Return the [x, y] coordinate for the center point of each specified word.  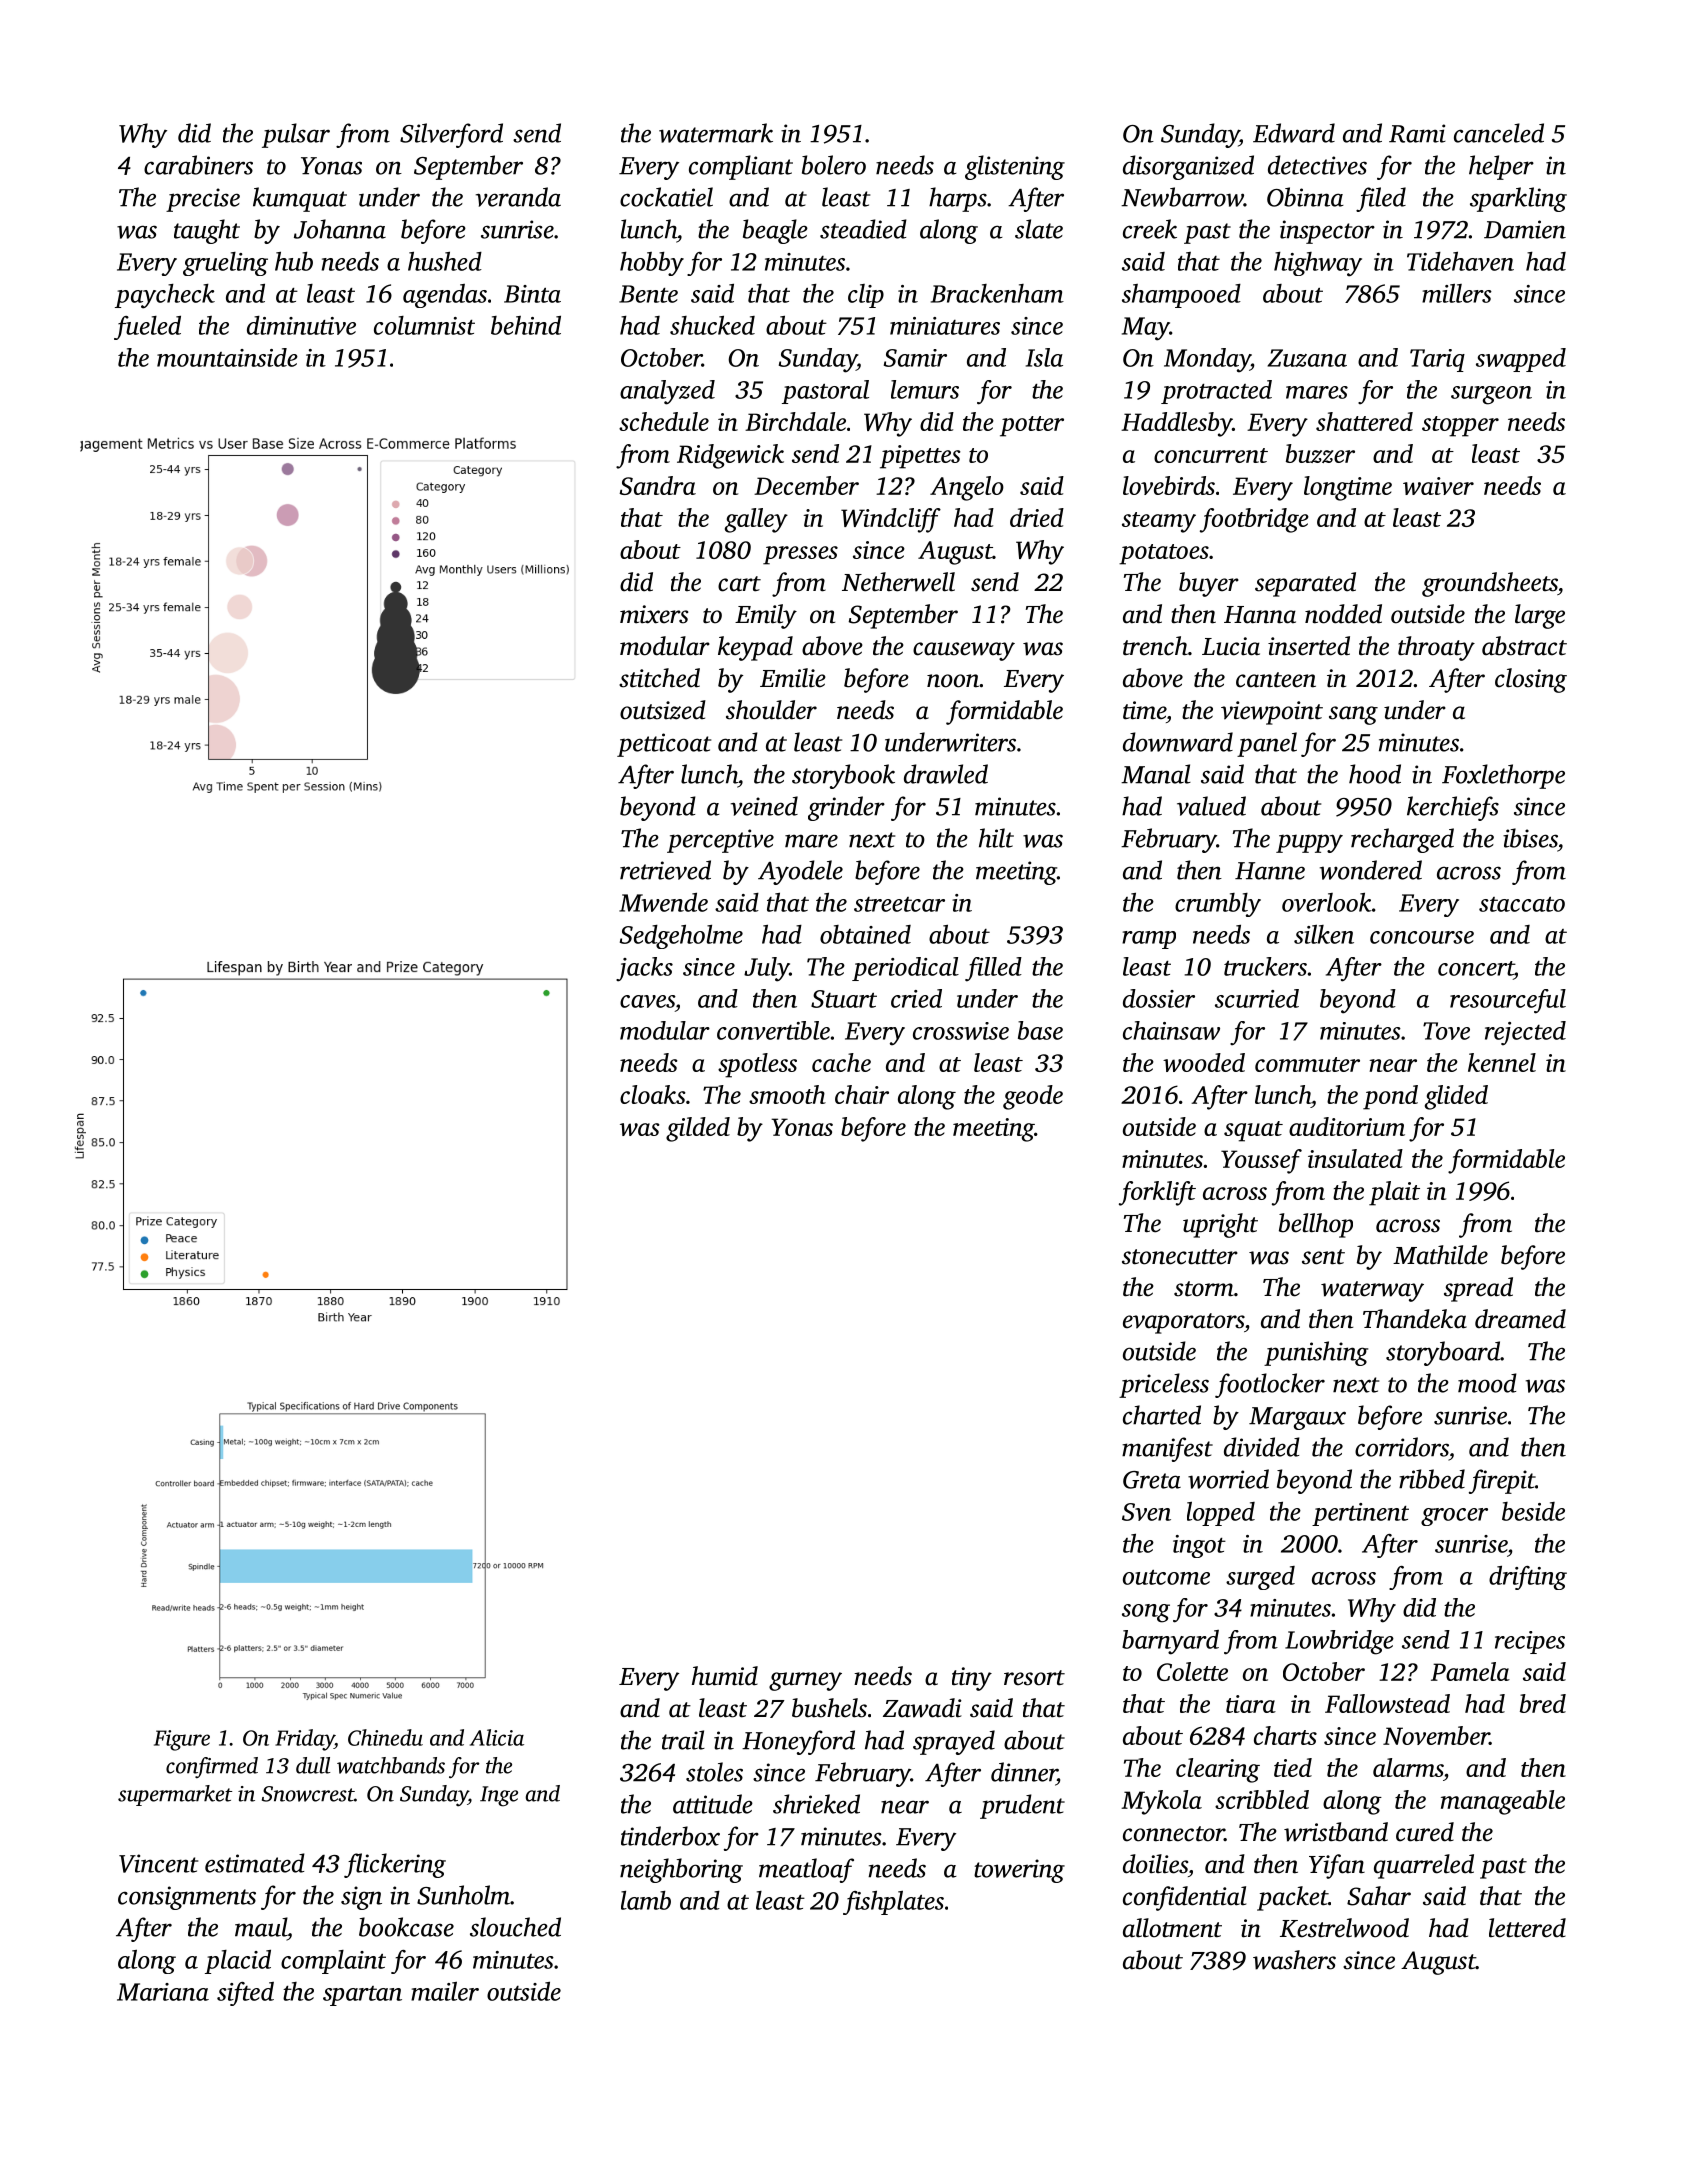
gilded [698, 1129]
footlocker [1270, 1385]
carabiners [198, 165]
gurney [805, 1681]
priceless [1164, 1385]
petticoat [664, 745]
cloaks [653, 1094]
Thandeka [1415, 1319]
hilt [996, 838]
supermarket [175, 1795]
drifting [1528, 1578]
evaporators [1183, 1323]
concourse [1422, 937]
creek [1150, 229]
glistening [1015, 167]
